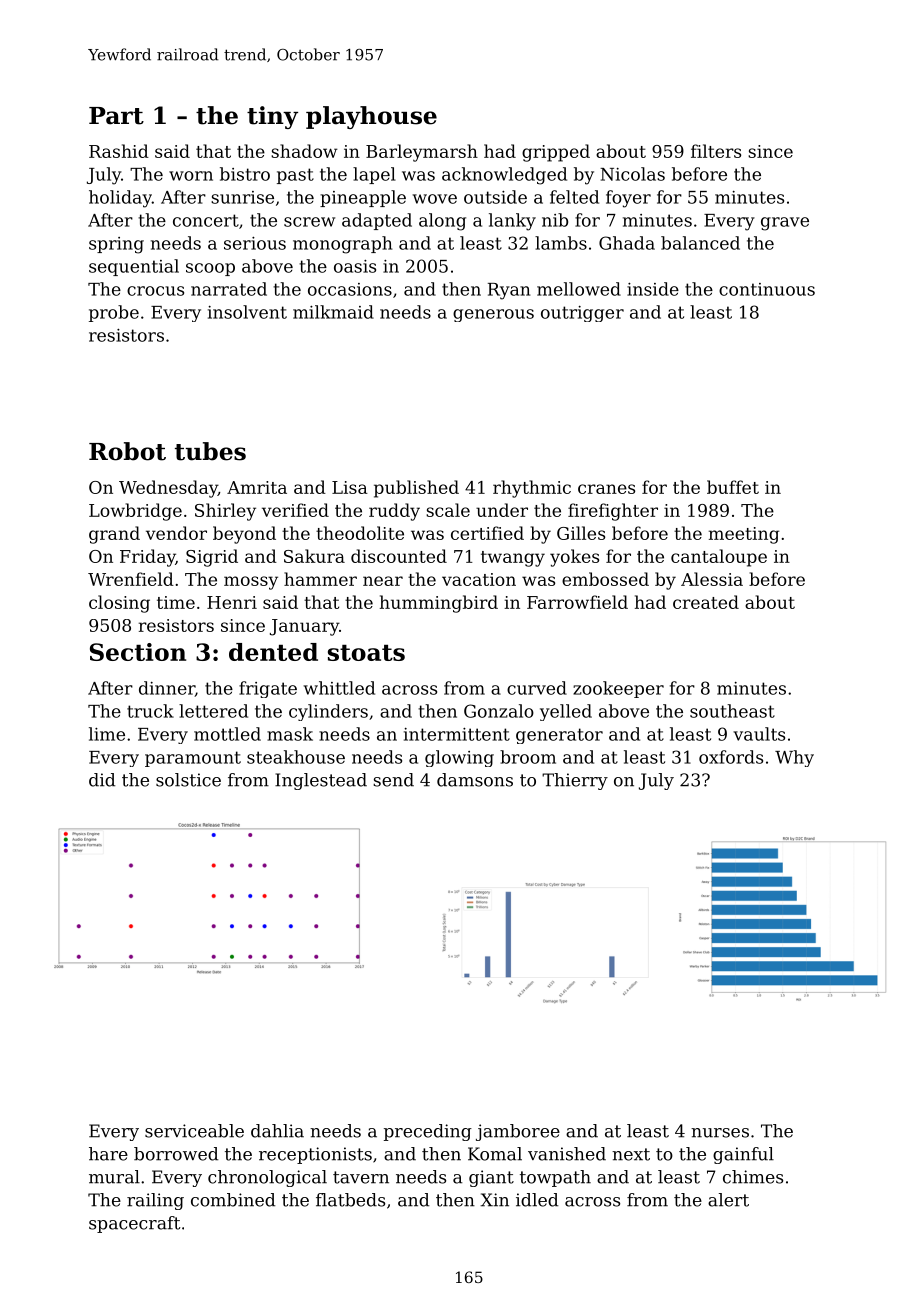 Image resolution: width=908 pixels, height=1316 pixels. I want to click on tubes, so click(210, 451).
